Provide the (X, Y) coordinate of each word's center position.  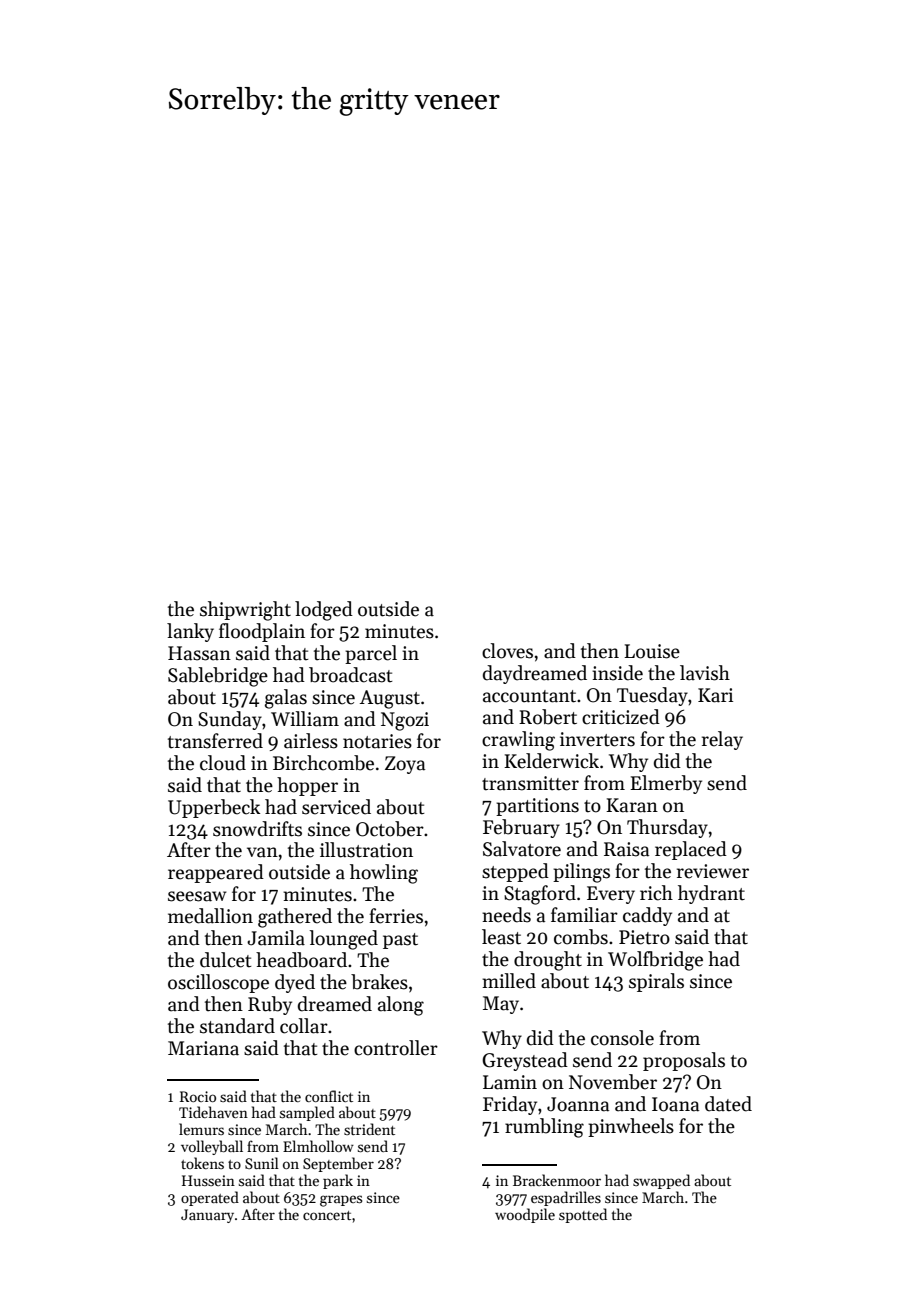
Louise (652, 651)
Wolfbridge (655, 961)
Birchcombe (323, 763)
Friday (510, 1105)
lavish (705, 673)
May (501, 1005)
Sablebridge (218, 677)
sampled (307, 1113)
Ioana (675, 1104)
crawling (518, 741)
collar (304, 1026)
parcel (371, 654)
